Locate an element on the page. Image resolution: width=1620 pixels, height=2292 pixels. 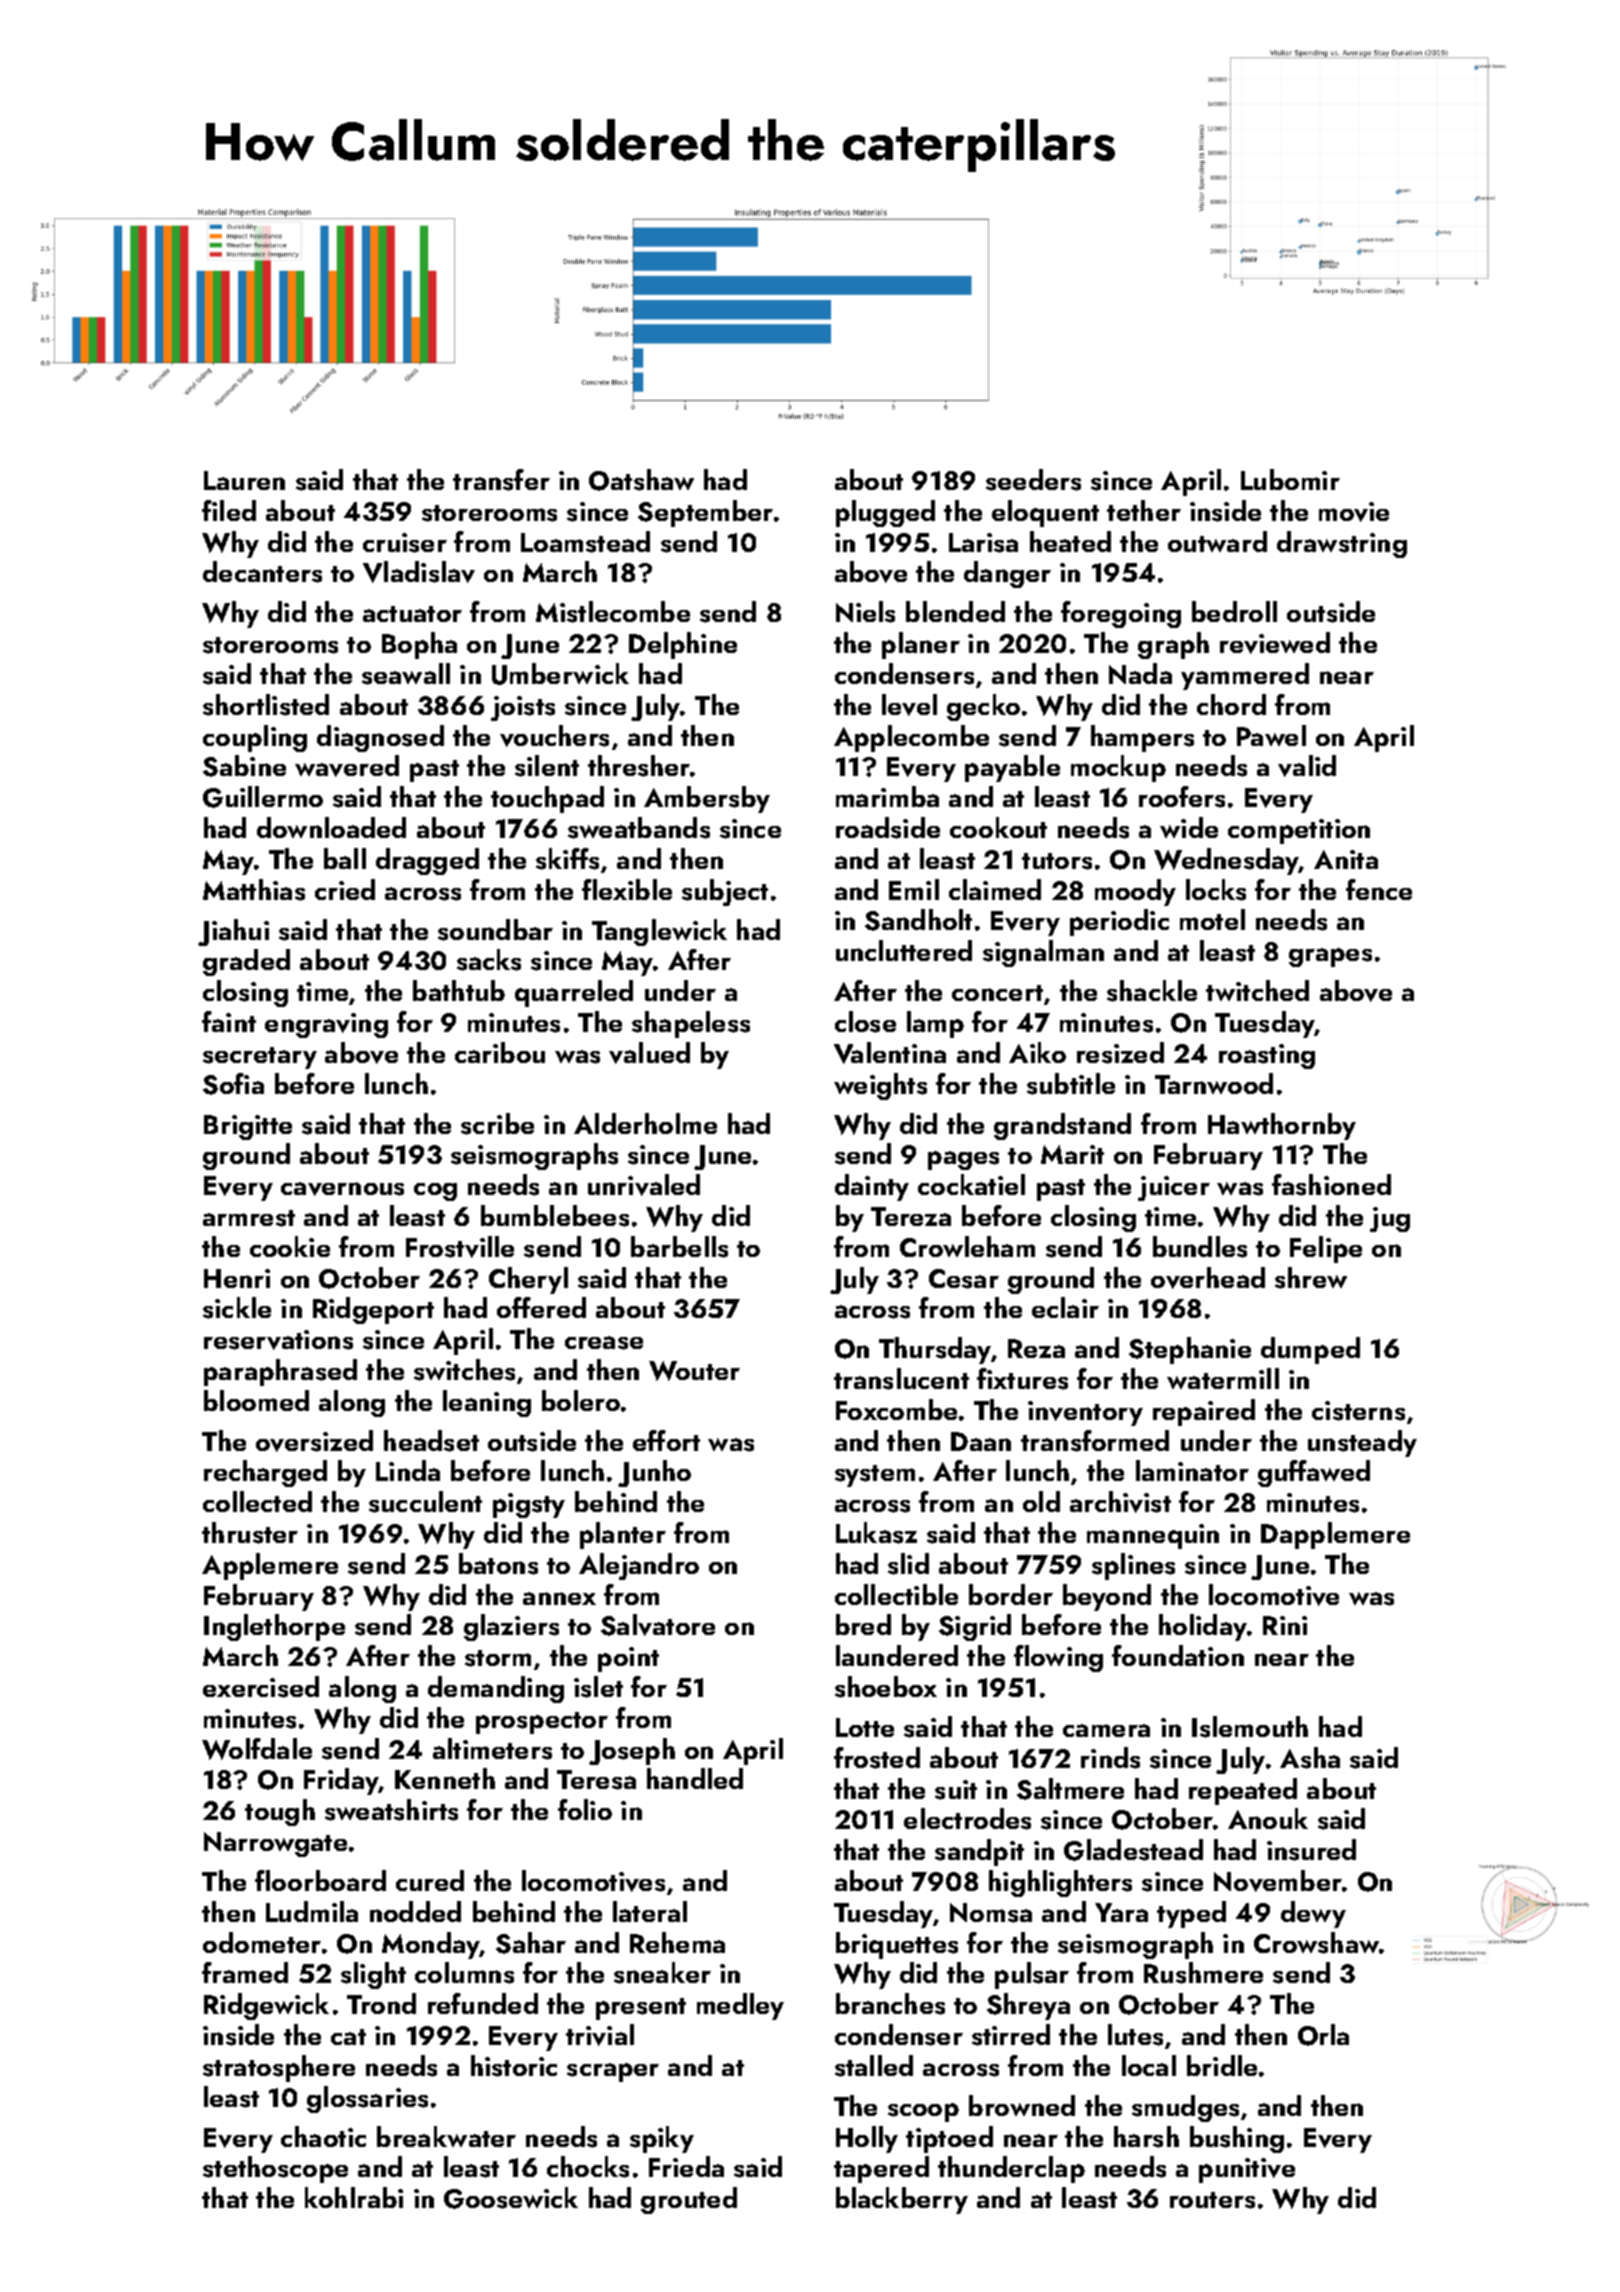
reviewed is located at coordinates (1275, 643).
